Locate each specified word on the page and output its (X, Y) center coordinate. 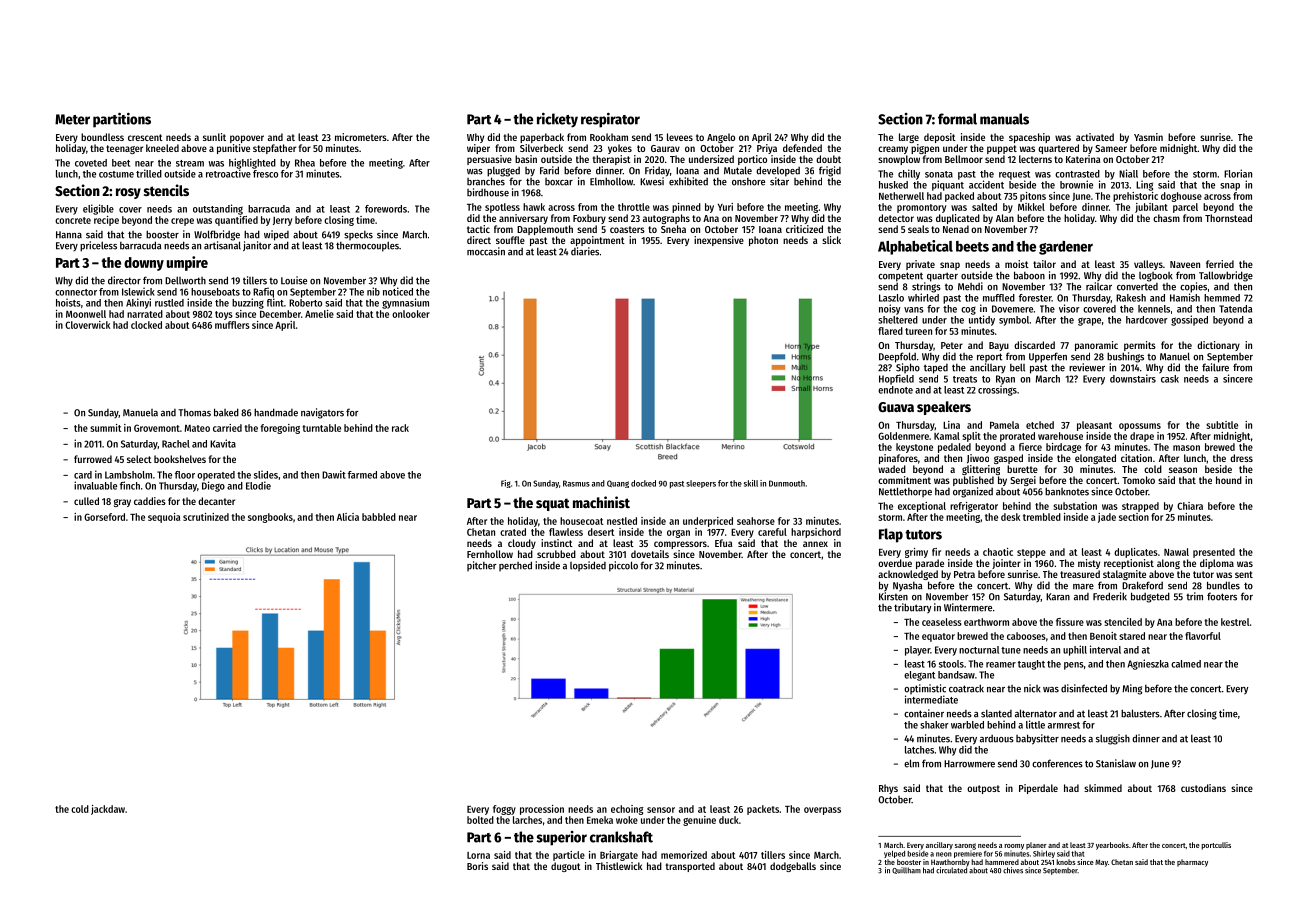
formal (957, 119)
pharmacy (1192, 863)
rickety (557, 120)
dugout (566, 867)
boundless (102, 137)
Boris (477, 866)
